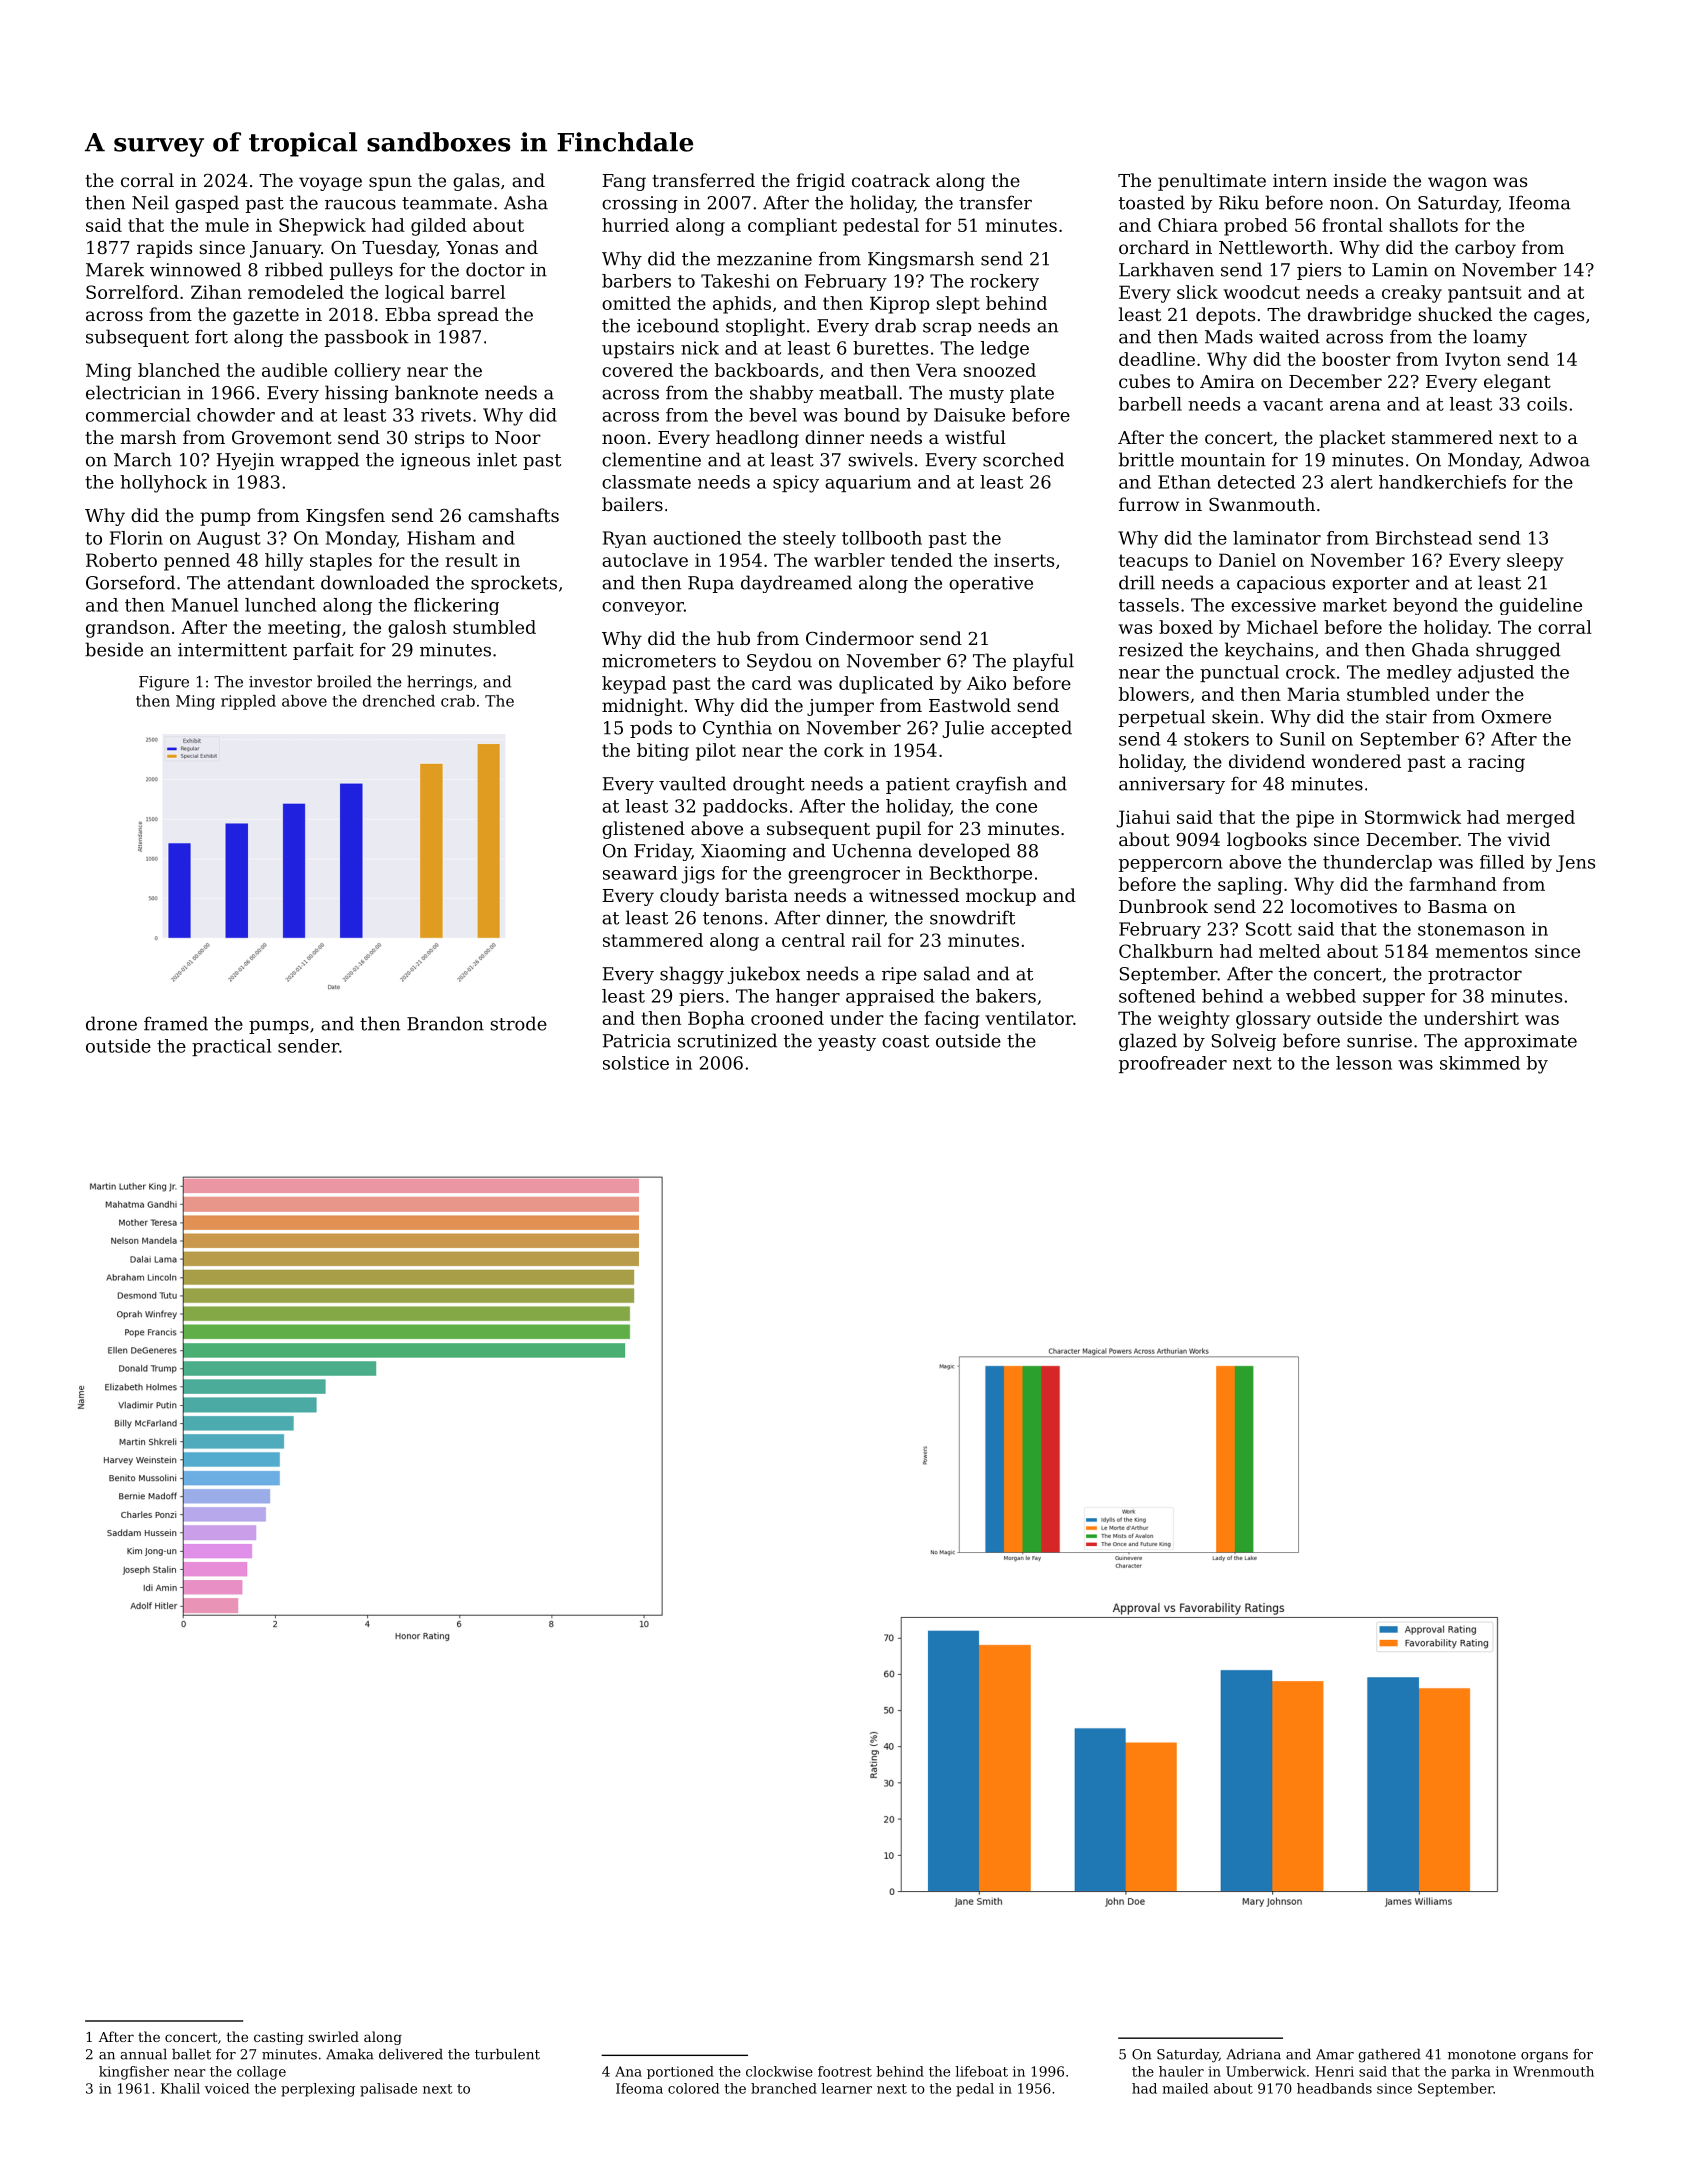 The width and height of the document is (1683, 2178). What do you see at coordinates (334, 2036) in the document?
I see `swirled` at bounding box center [334, 2036].
